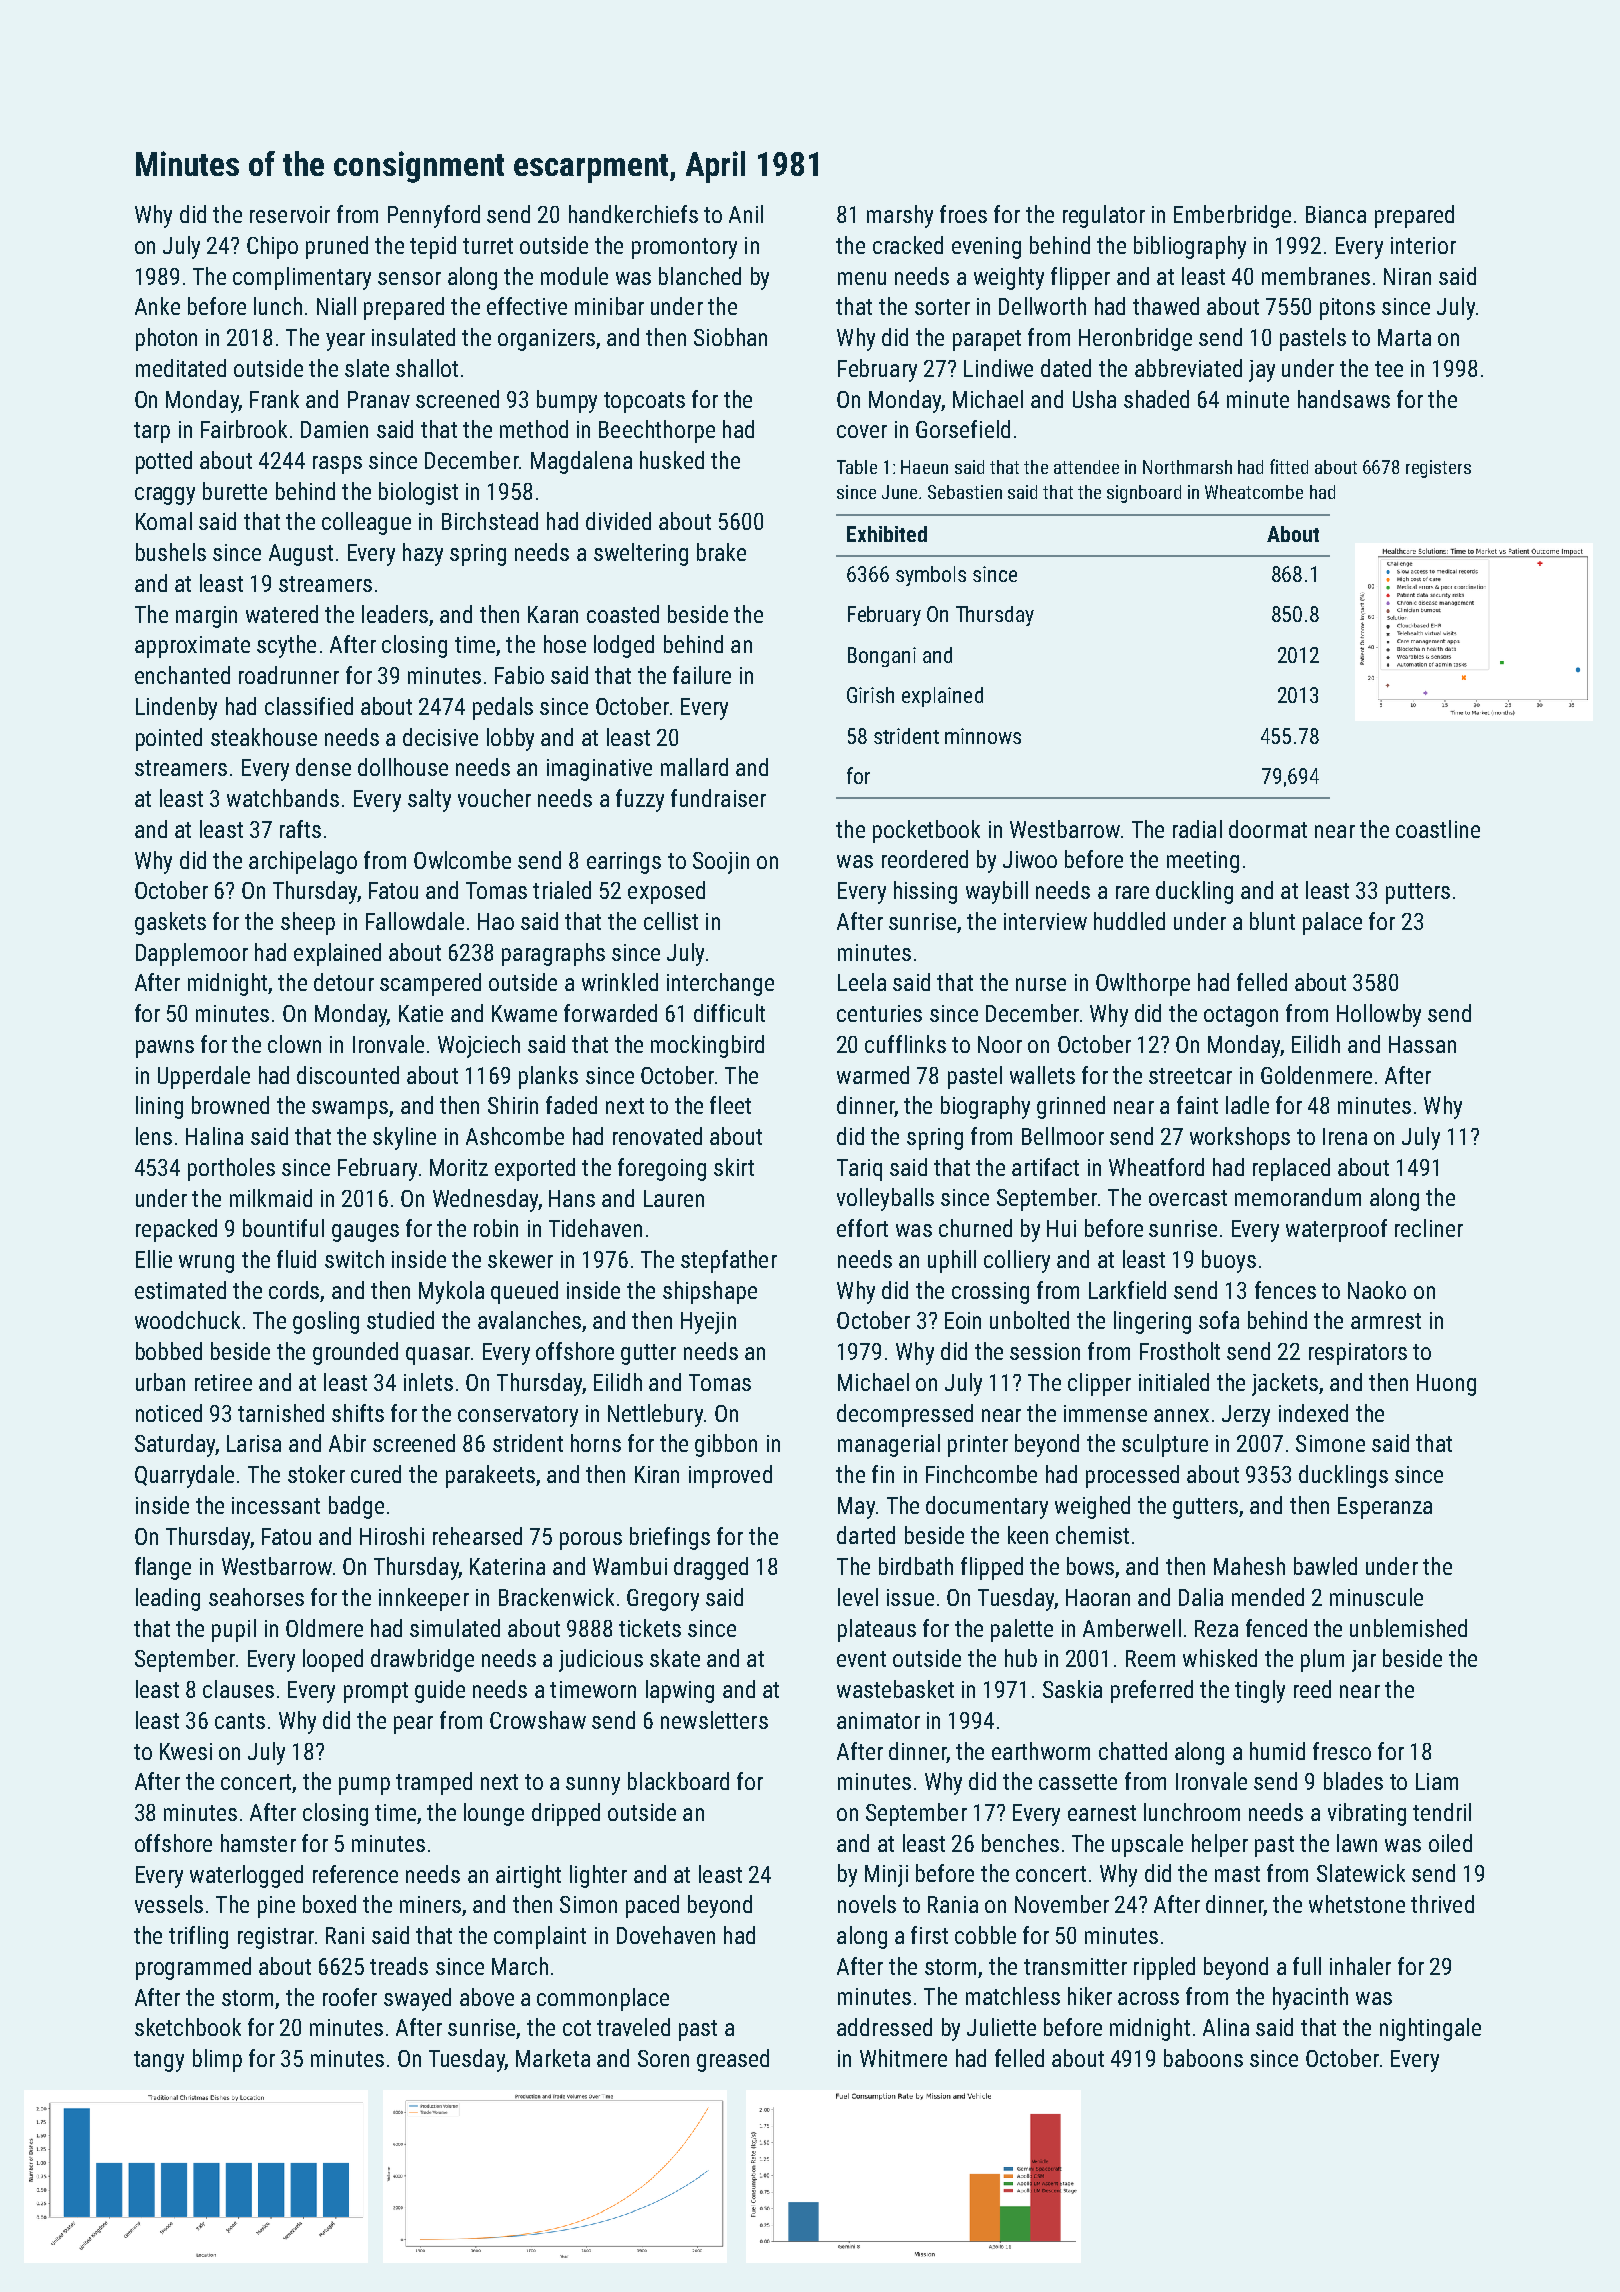  I want to click on browned, so click(230, 1105).
